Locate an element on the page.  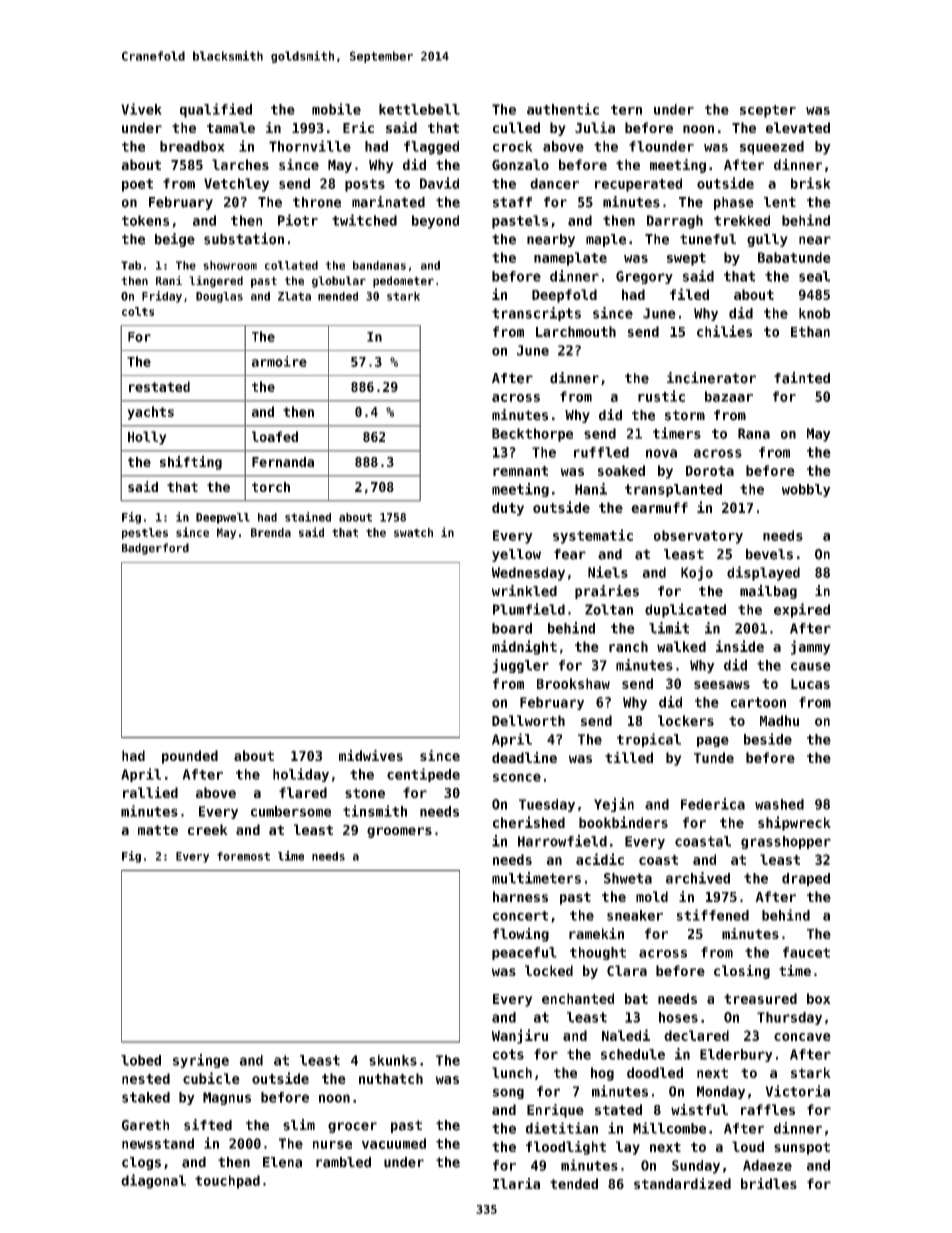
harness is located at coordinates (520, 896).
